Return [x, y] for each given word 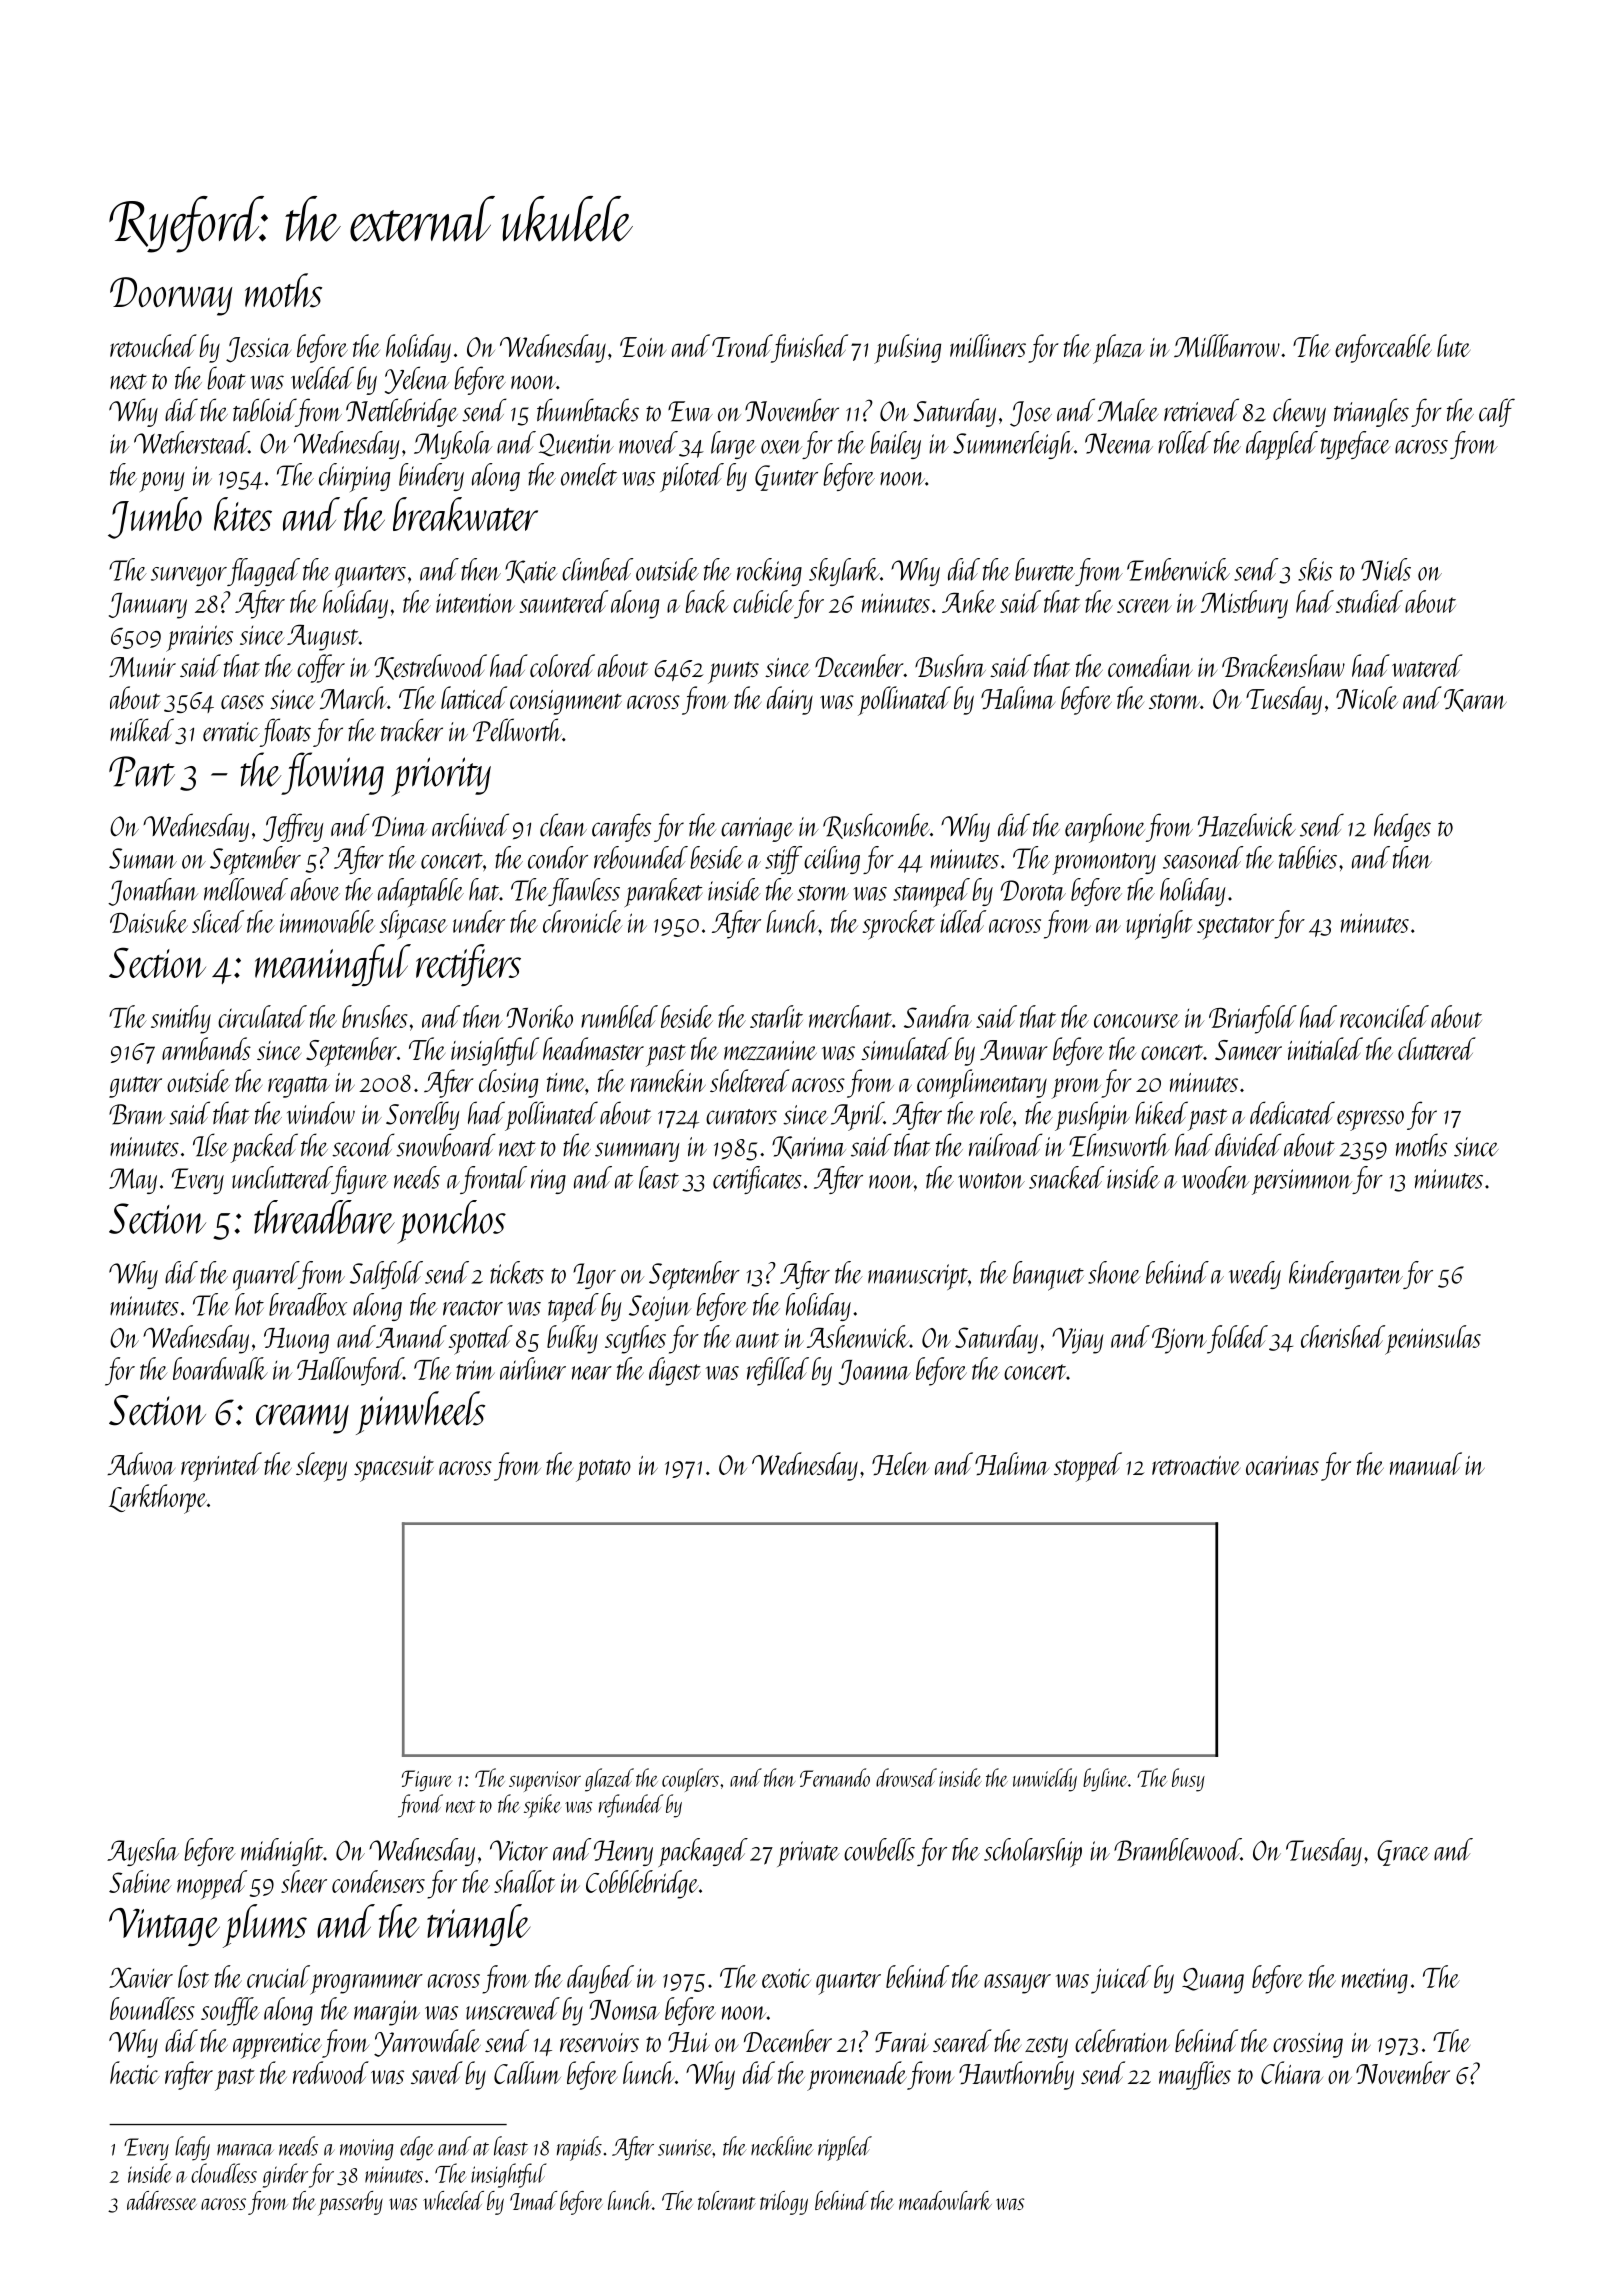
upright [1159, 925]
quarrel [266, 1276]
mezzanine [770, 1050]
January [148, 606]
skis [1315, 569]
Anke [969, 601]
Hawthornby [1016, 2075]
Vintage [164, 1927]
